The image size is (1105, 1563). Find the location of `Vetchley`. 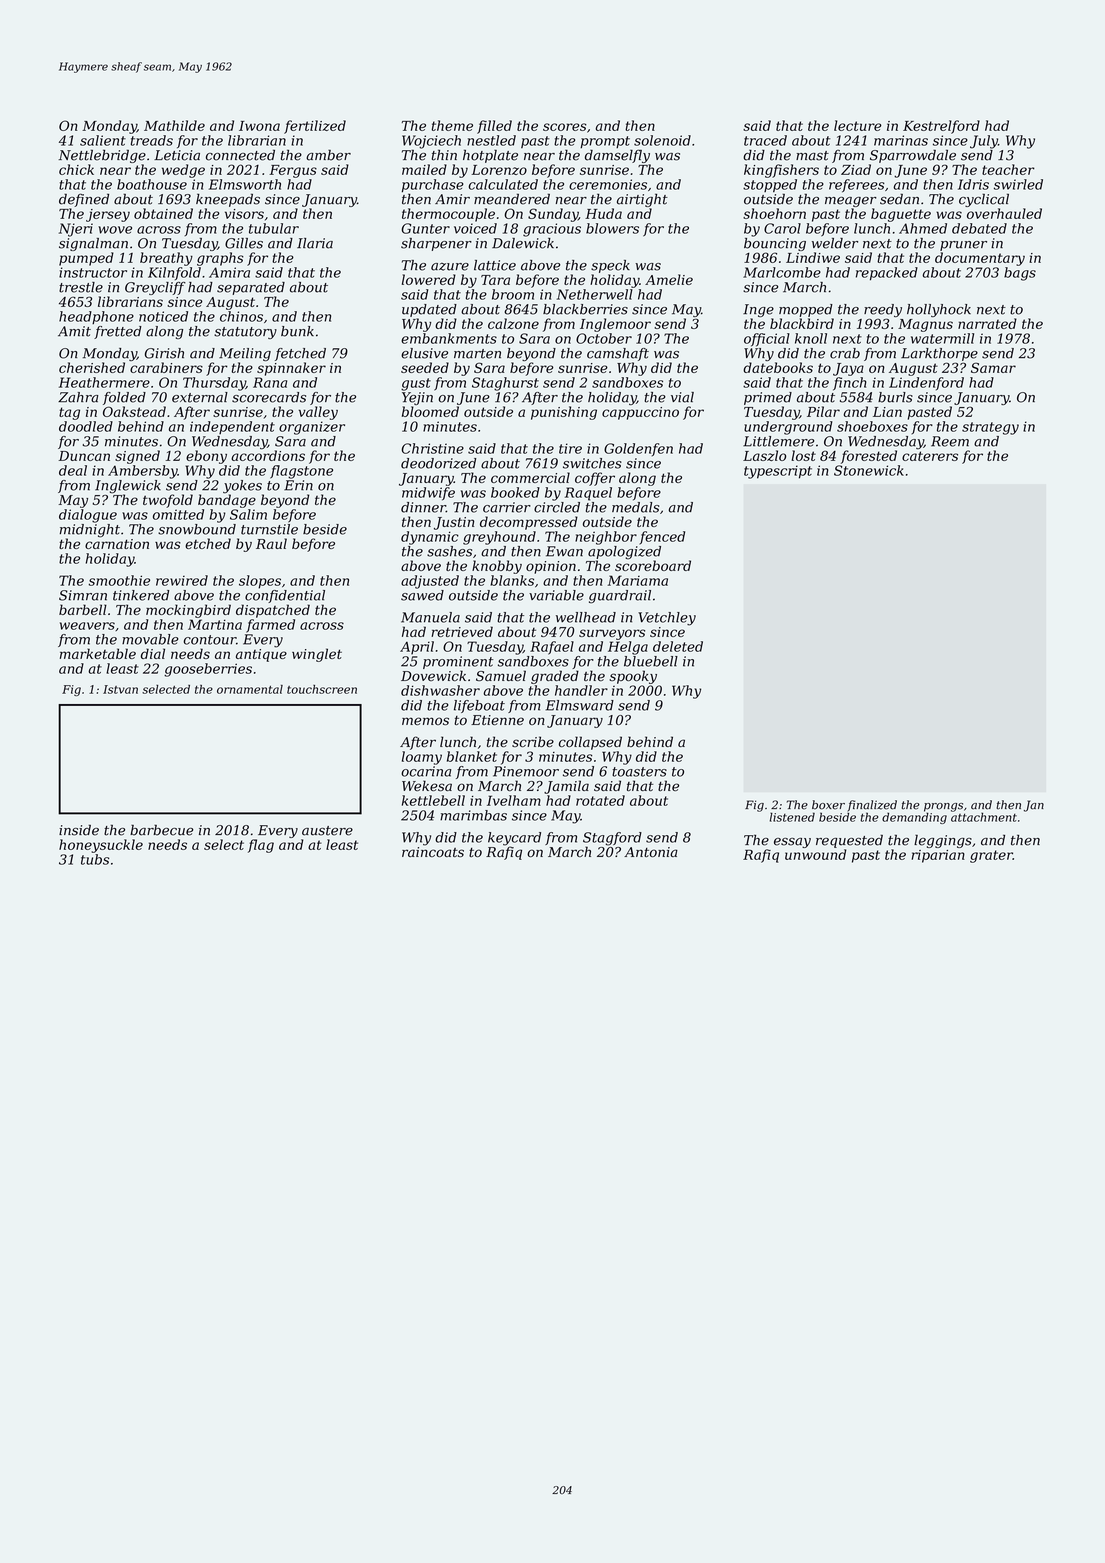

Vetchley is located at coordinates (667, 619).
